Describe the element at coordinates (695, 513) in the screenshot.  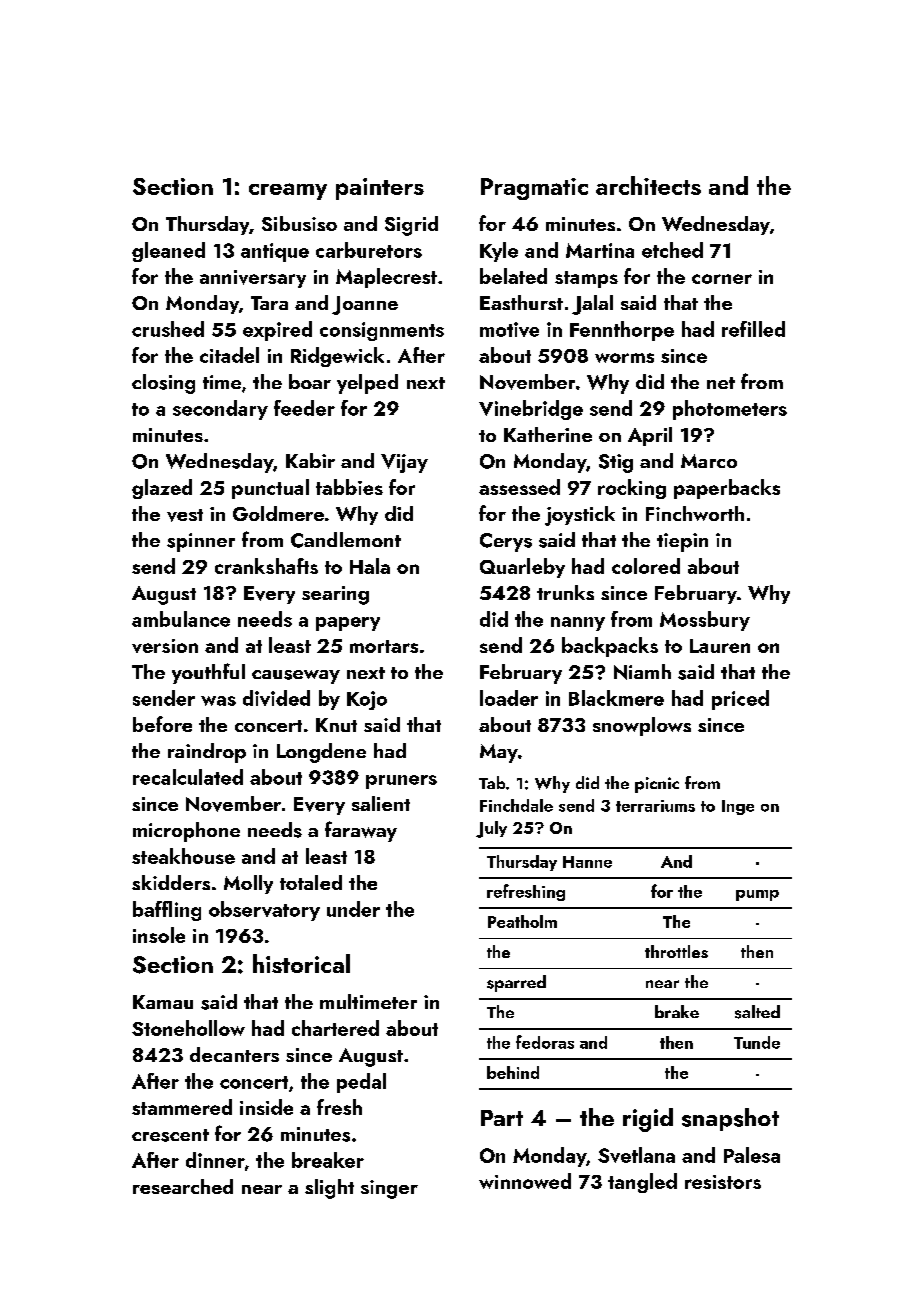
I see `Finchworth` at that location.
